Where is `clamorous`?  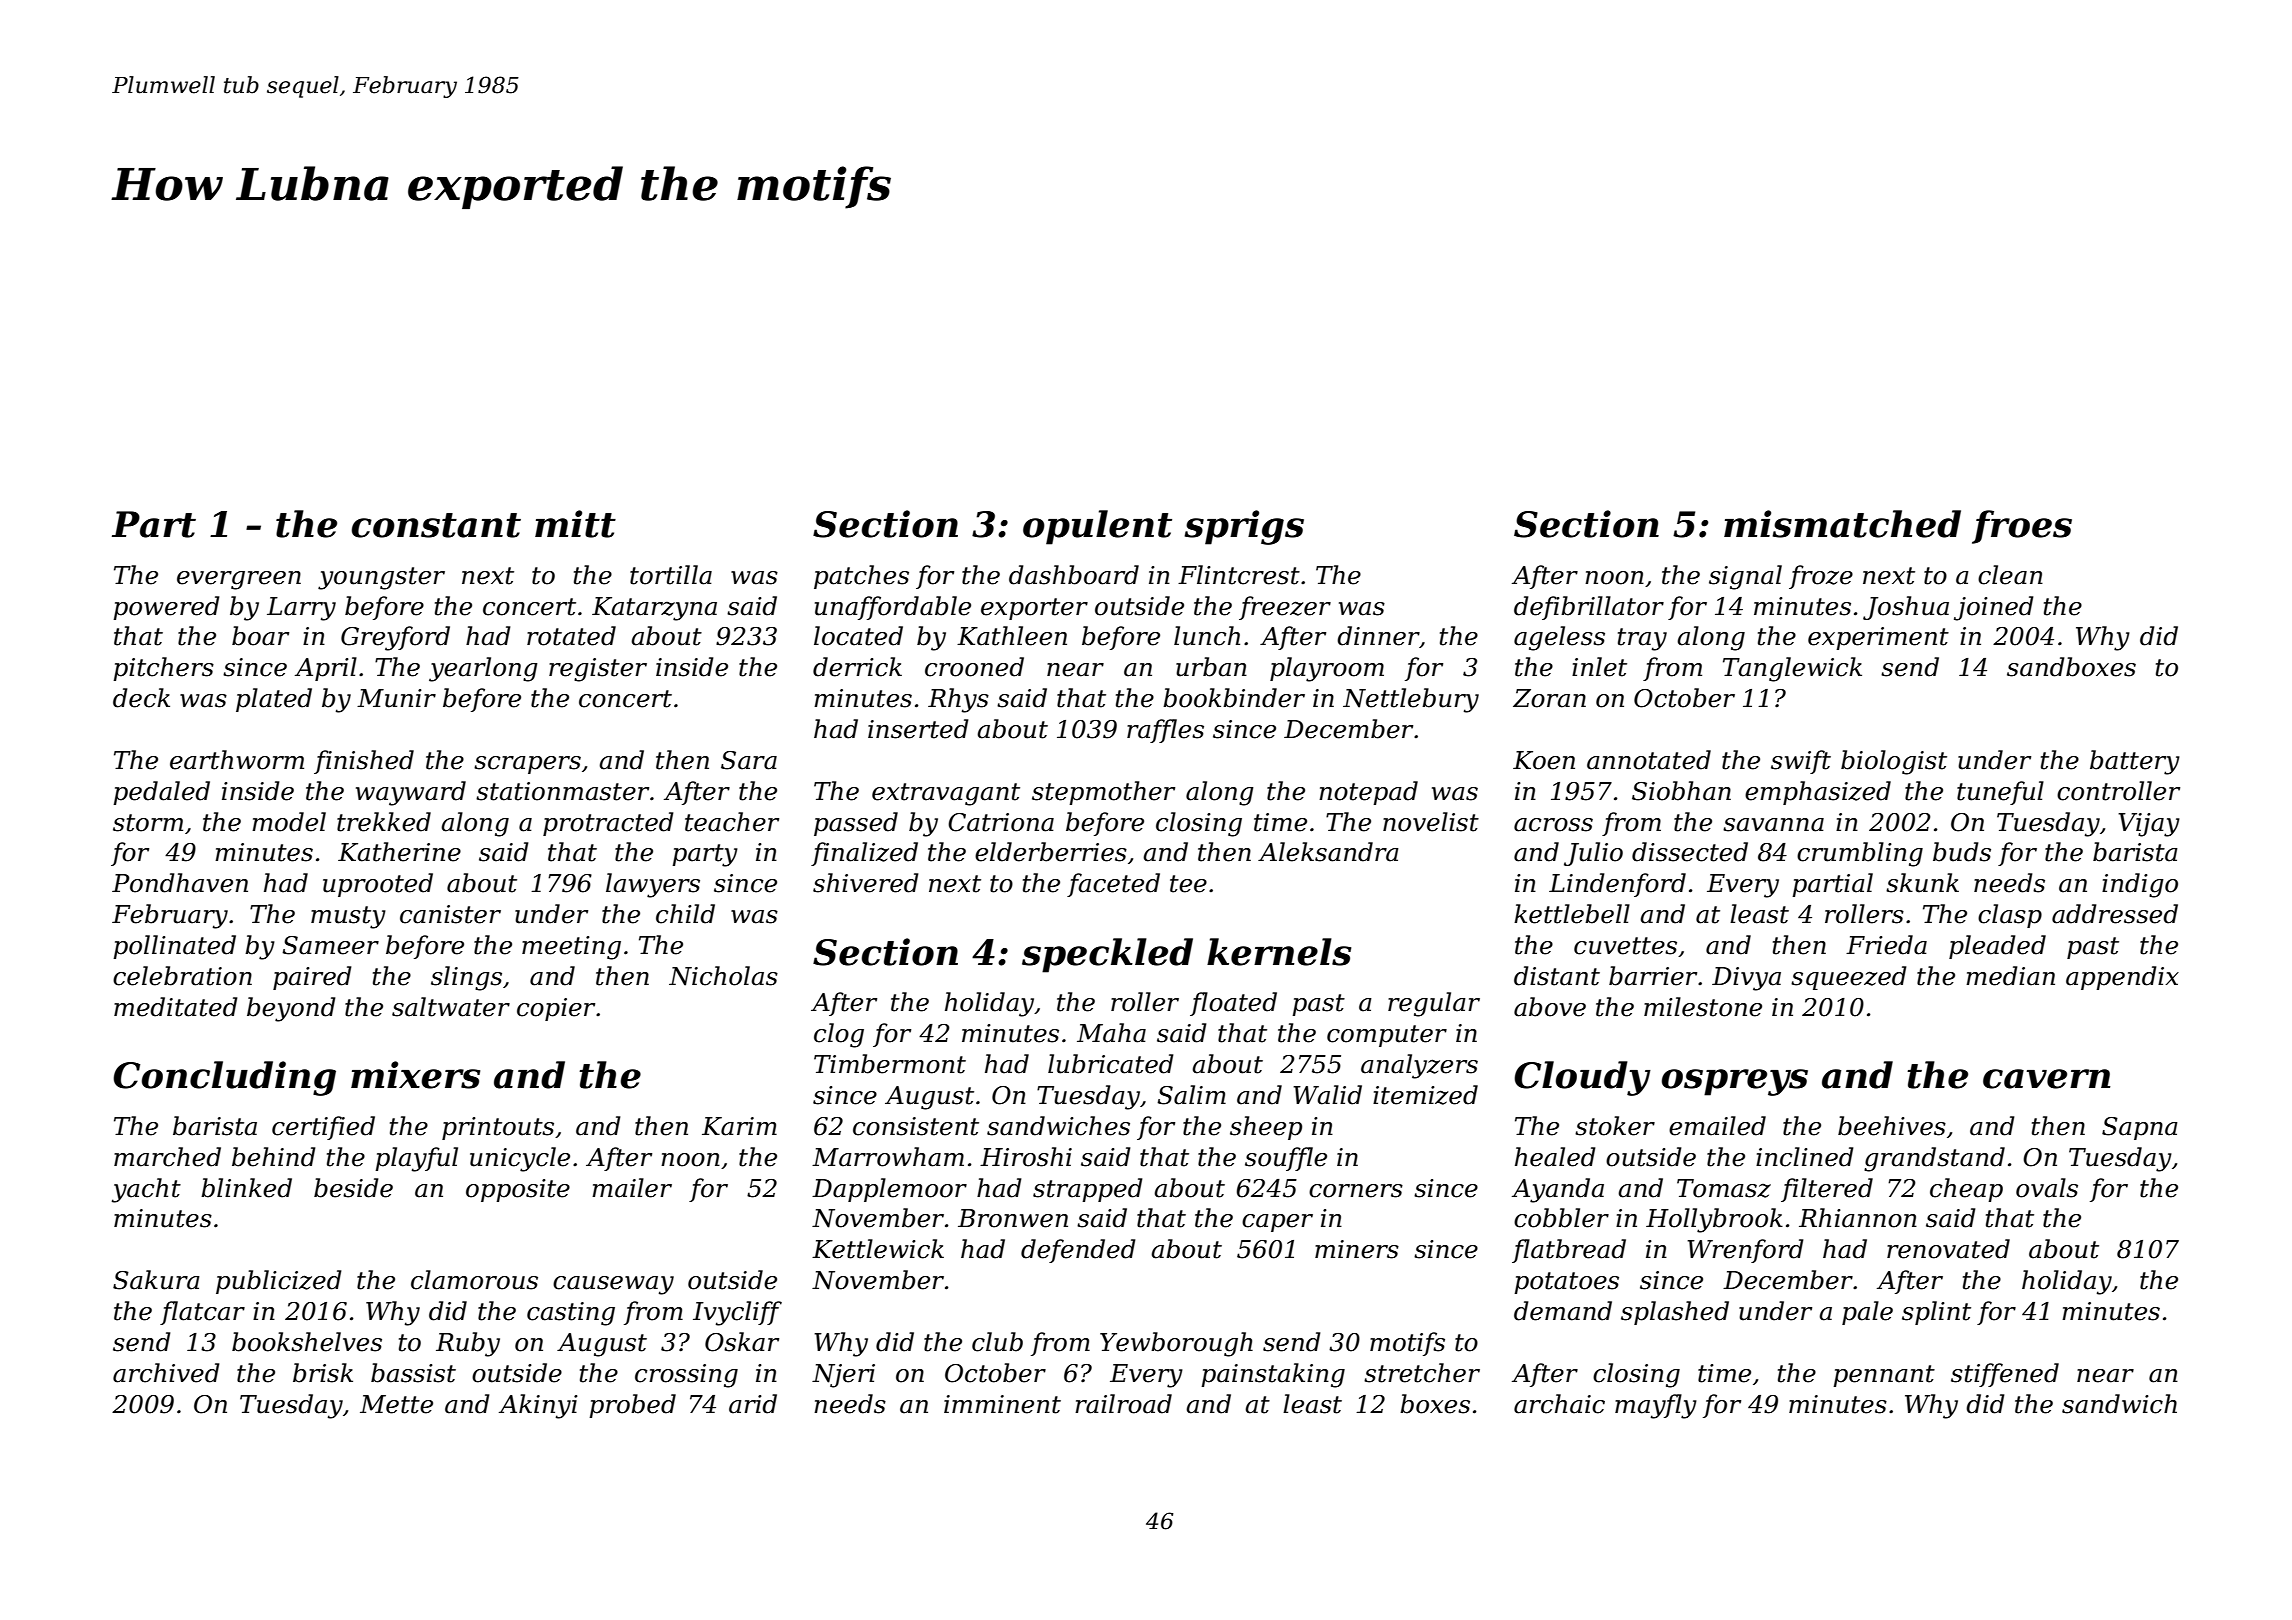
clamorous is located at coordinates (474, 1280).
